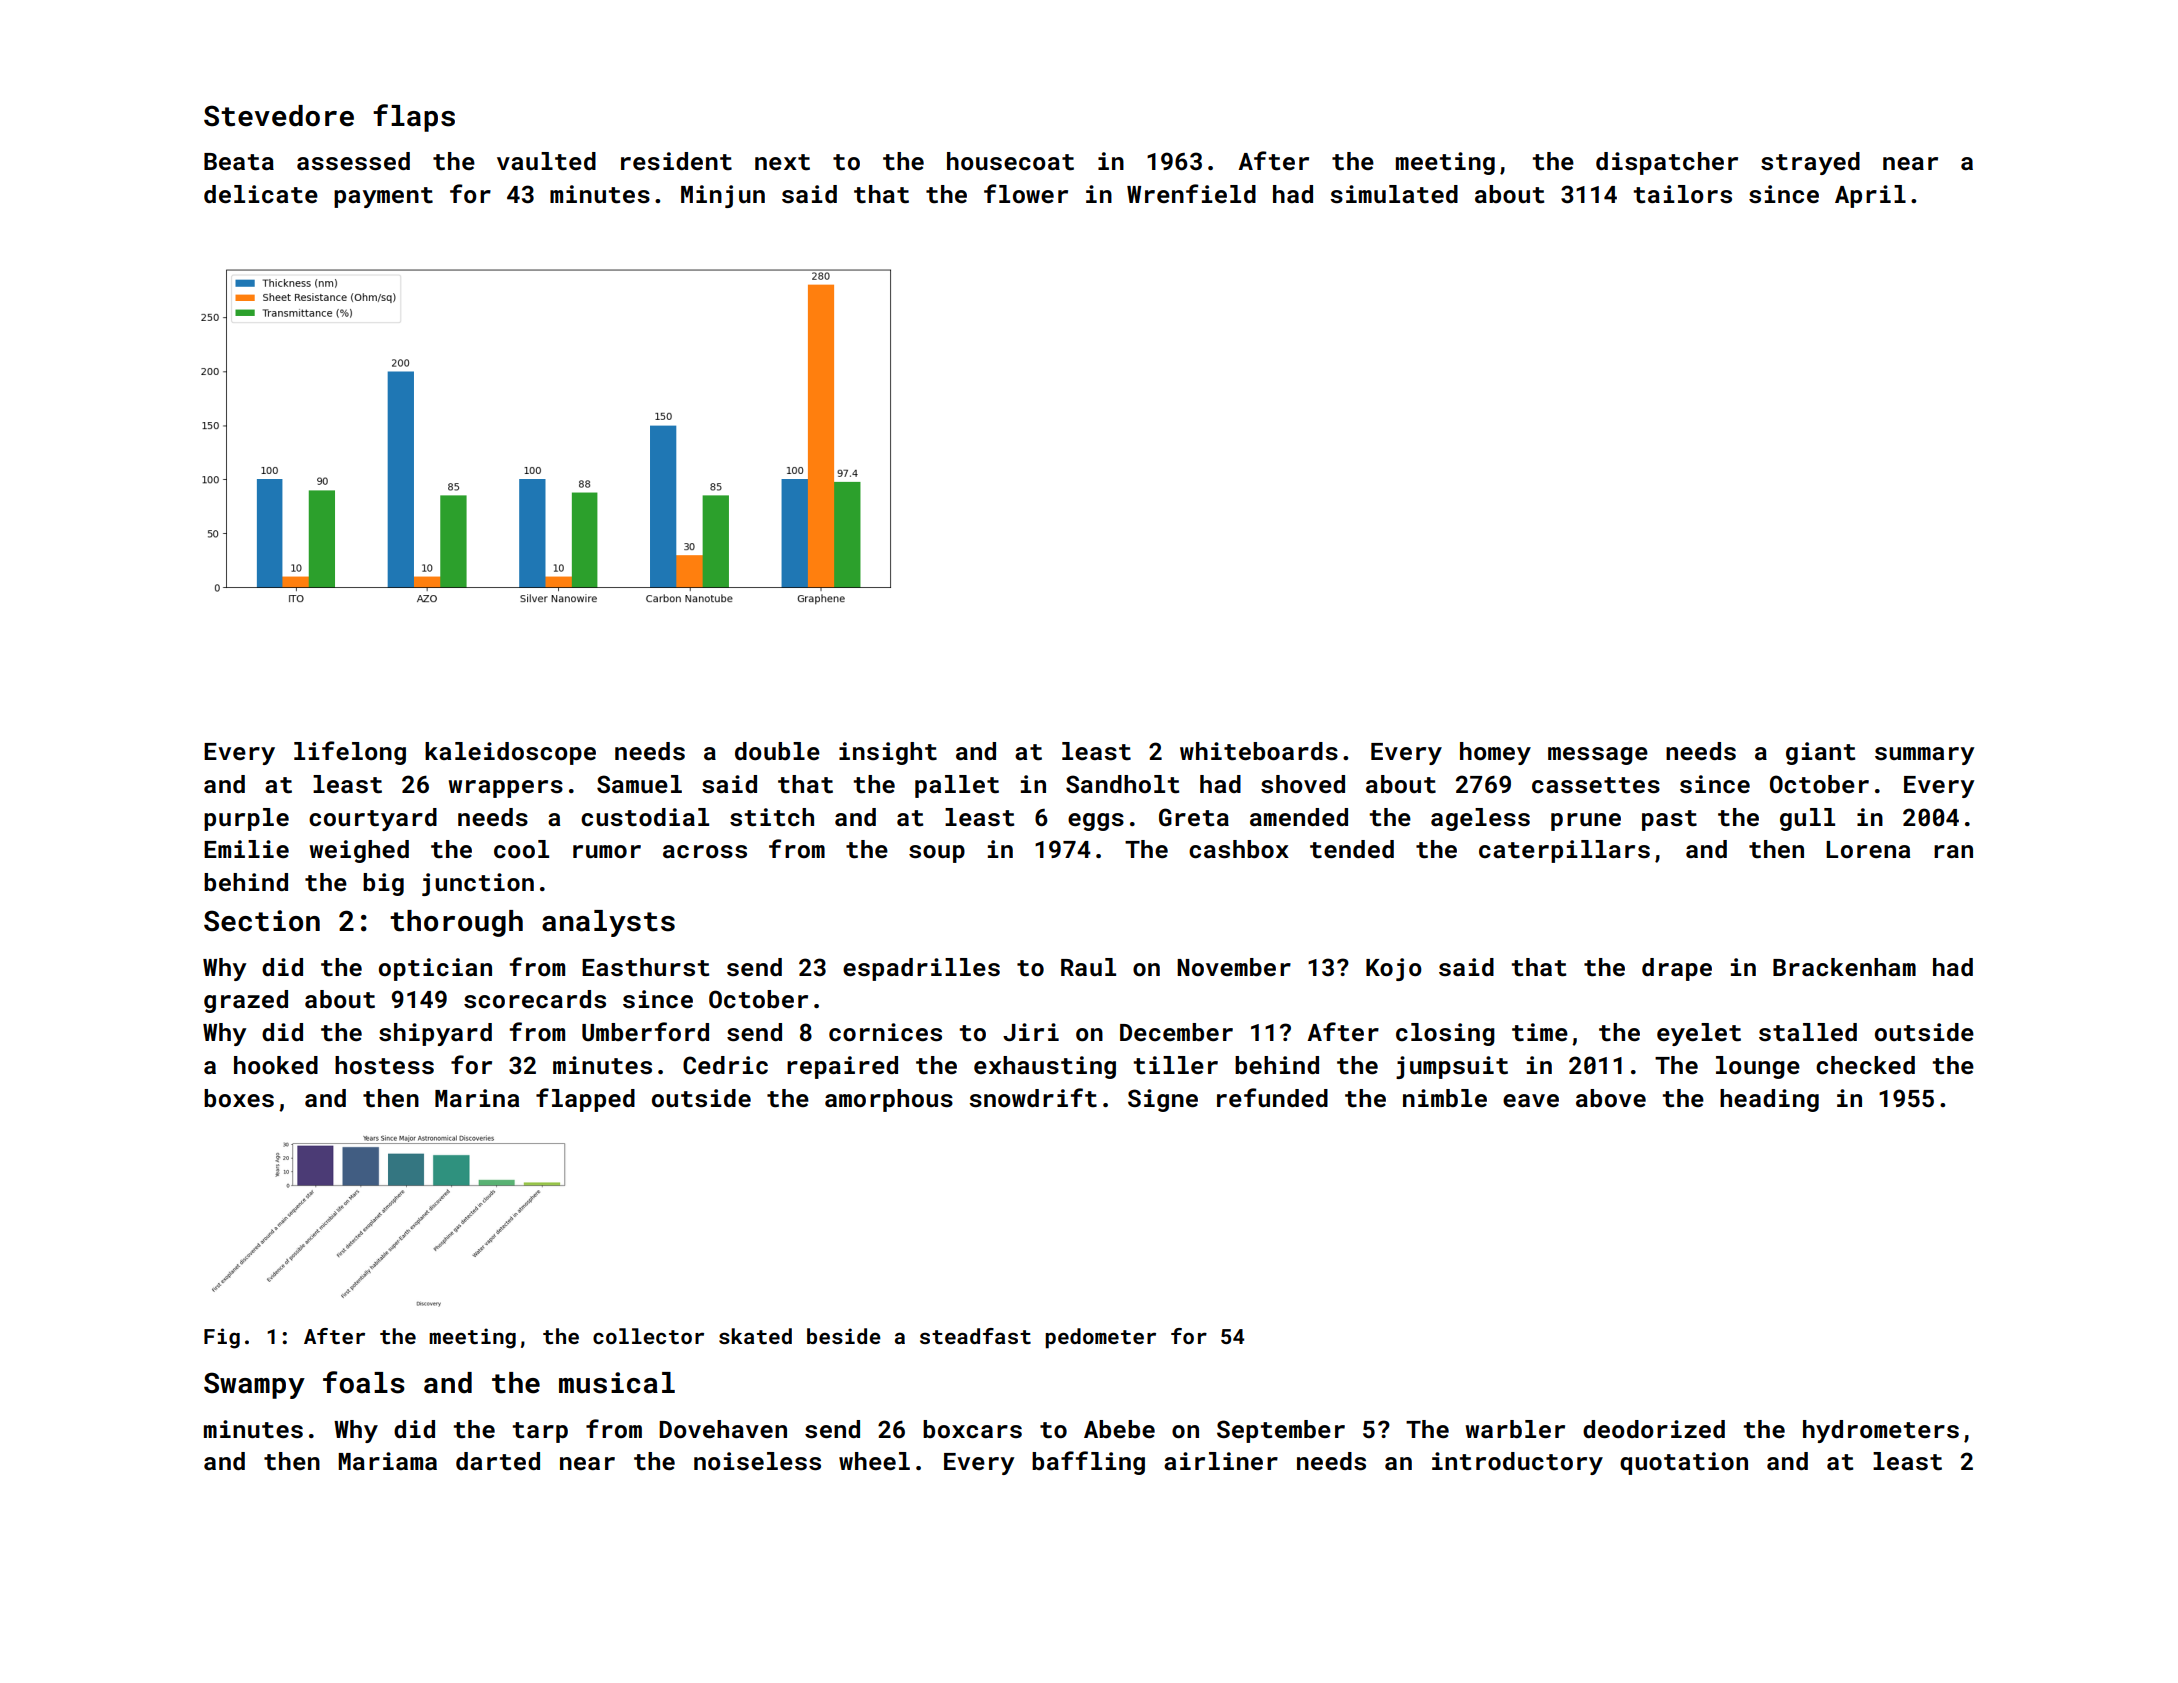 Image resolution: width=2178 pixels, height=1683 pixels. What do you see at coordinates (261, 194) in the screenshot?
I see `delicate` at bounding box center [261, 194].
